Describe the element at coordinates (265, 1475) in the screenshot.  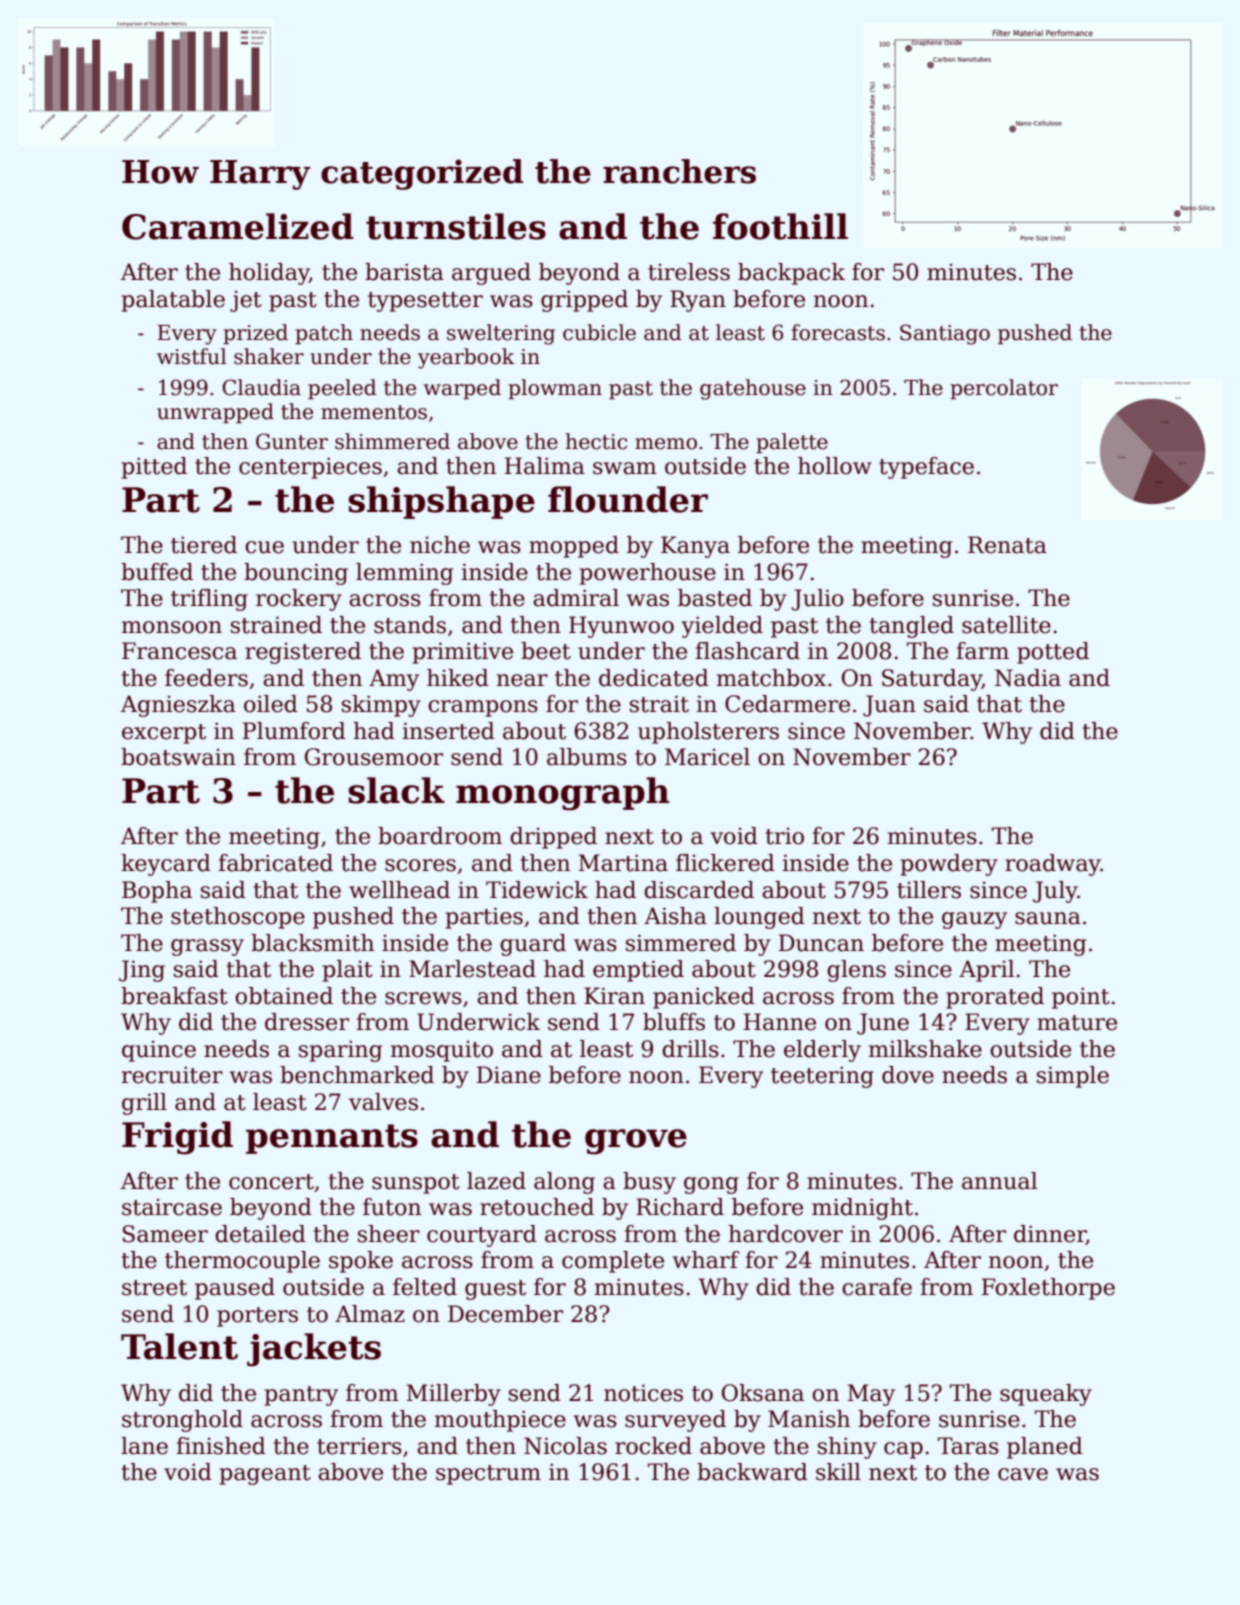
I see `pageant` at that location.
